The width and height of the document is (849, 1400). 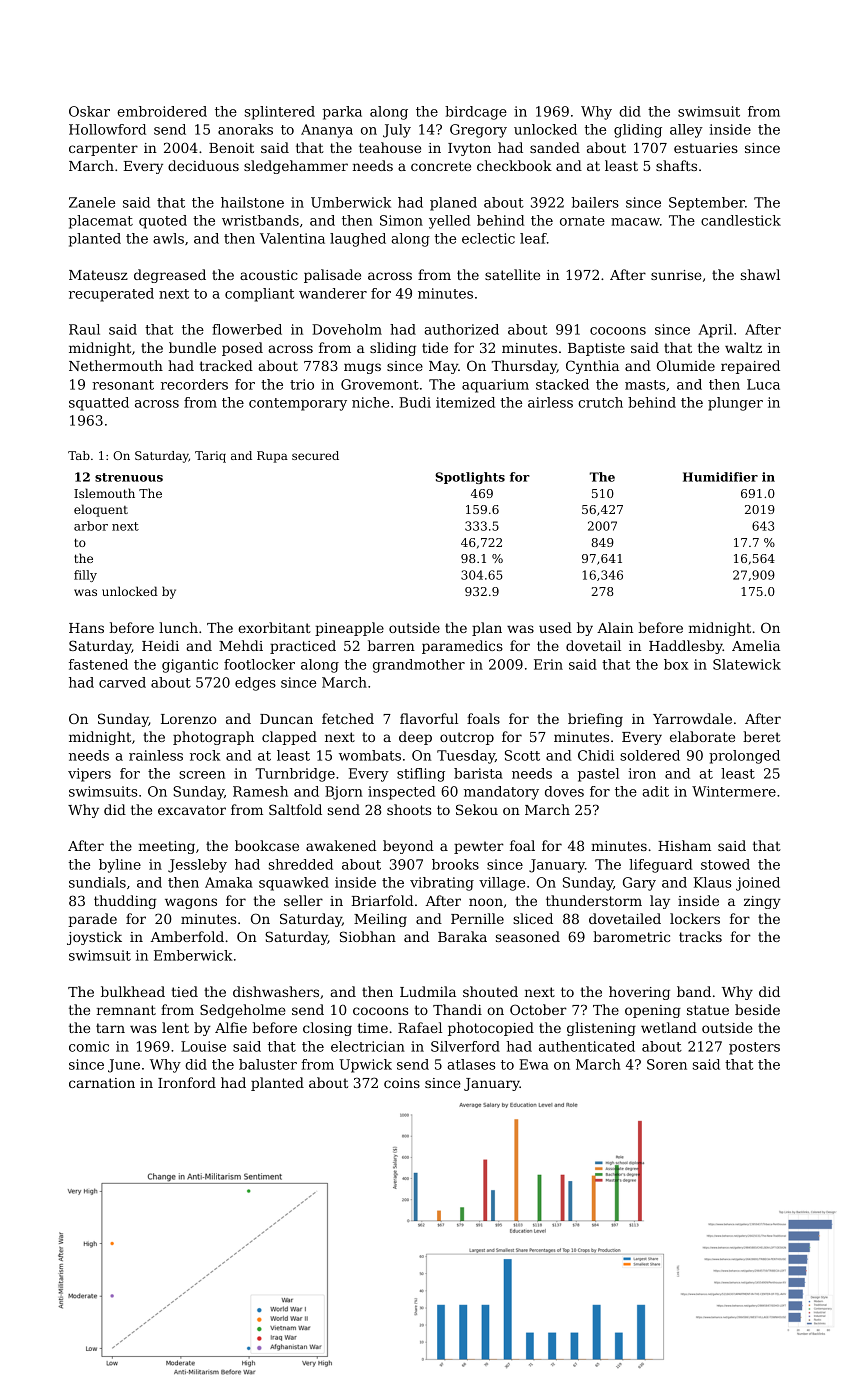 What do you see at coordinates (706, 148) in the document?
I see `estuaries` at bounding box center [706, 148].
